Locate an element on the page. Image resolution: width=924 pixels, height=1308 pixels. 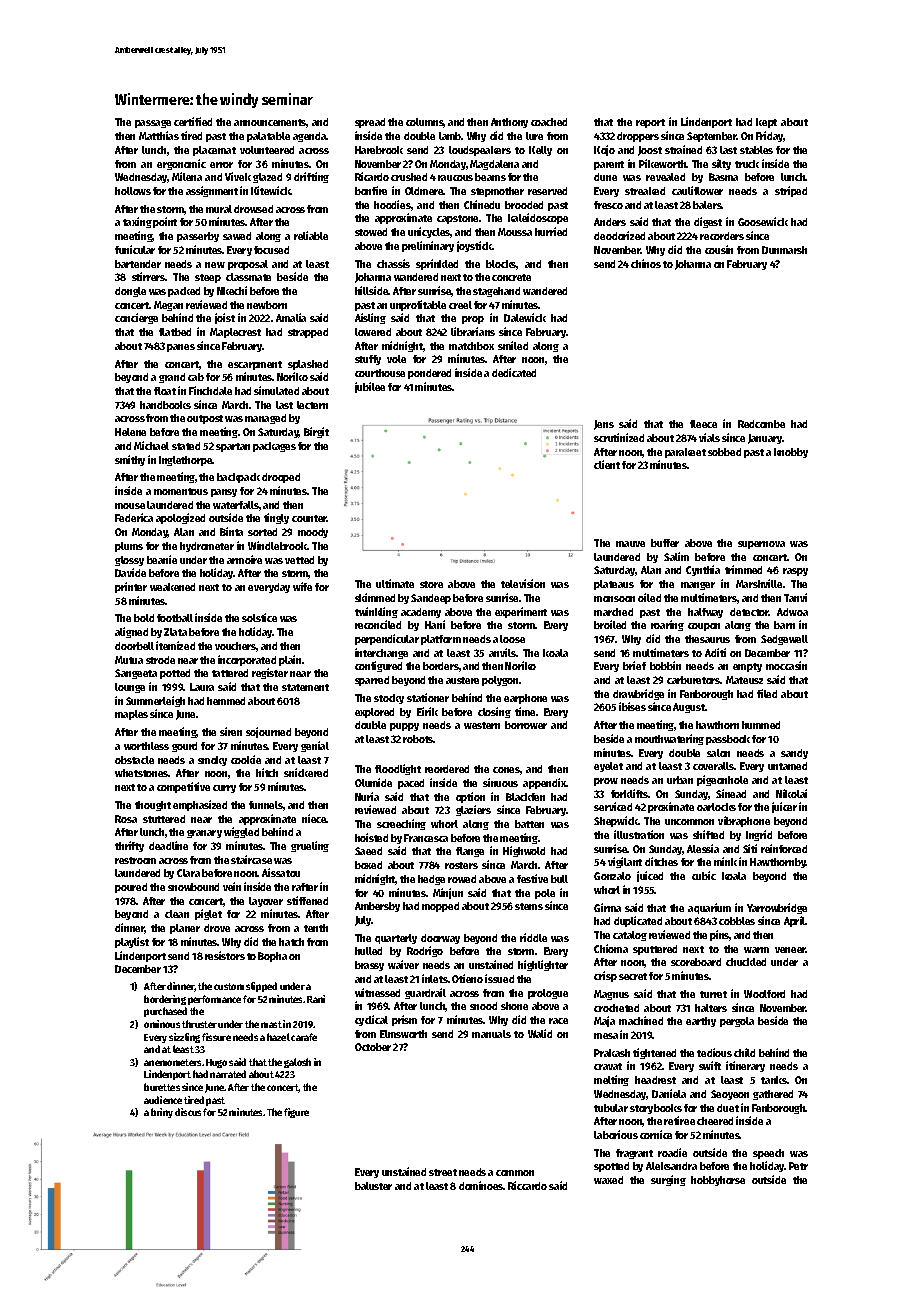
Birgit is located at coordinates (316, 432).
